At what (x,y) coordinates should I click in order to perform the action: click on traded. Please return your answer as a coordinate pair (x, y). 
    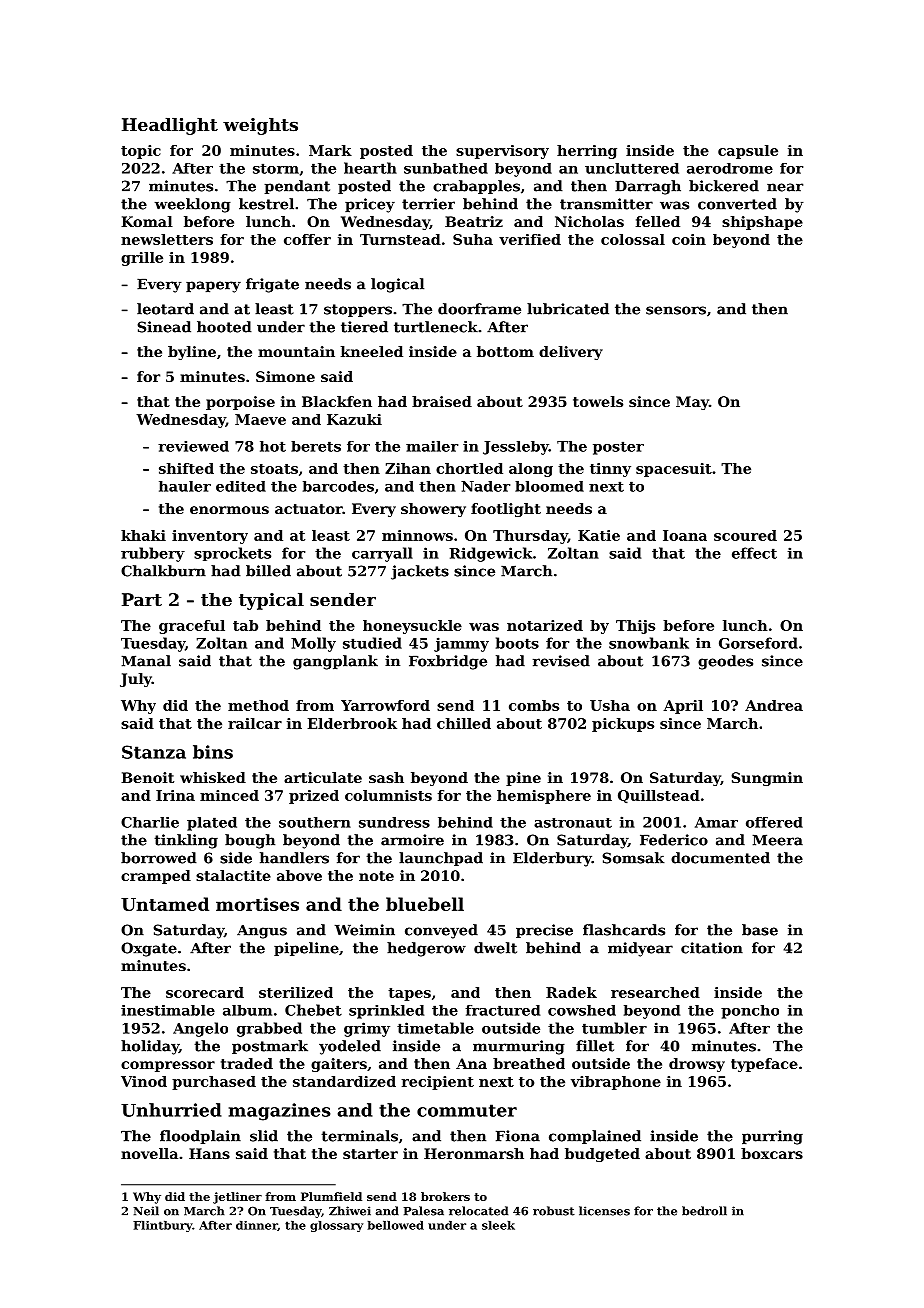
    Looking at the image, I should click on (247, 1063).
